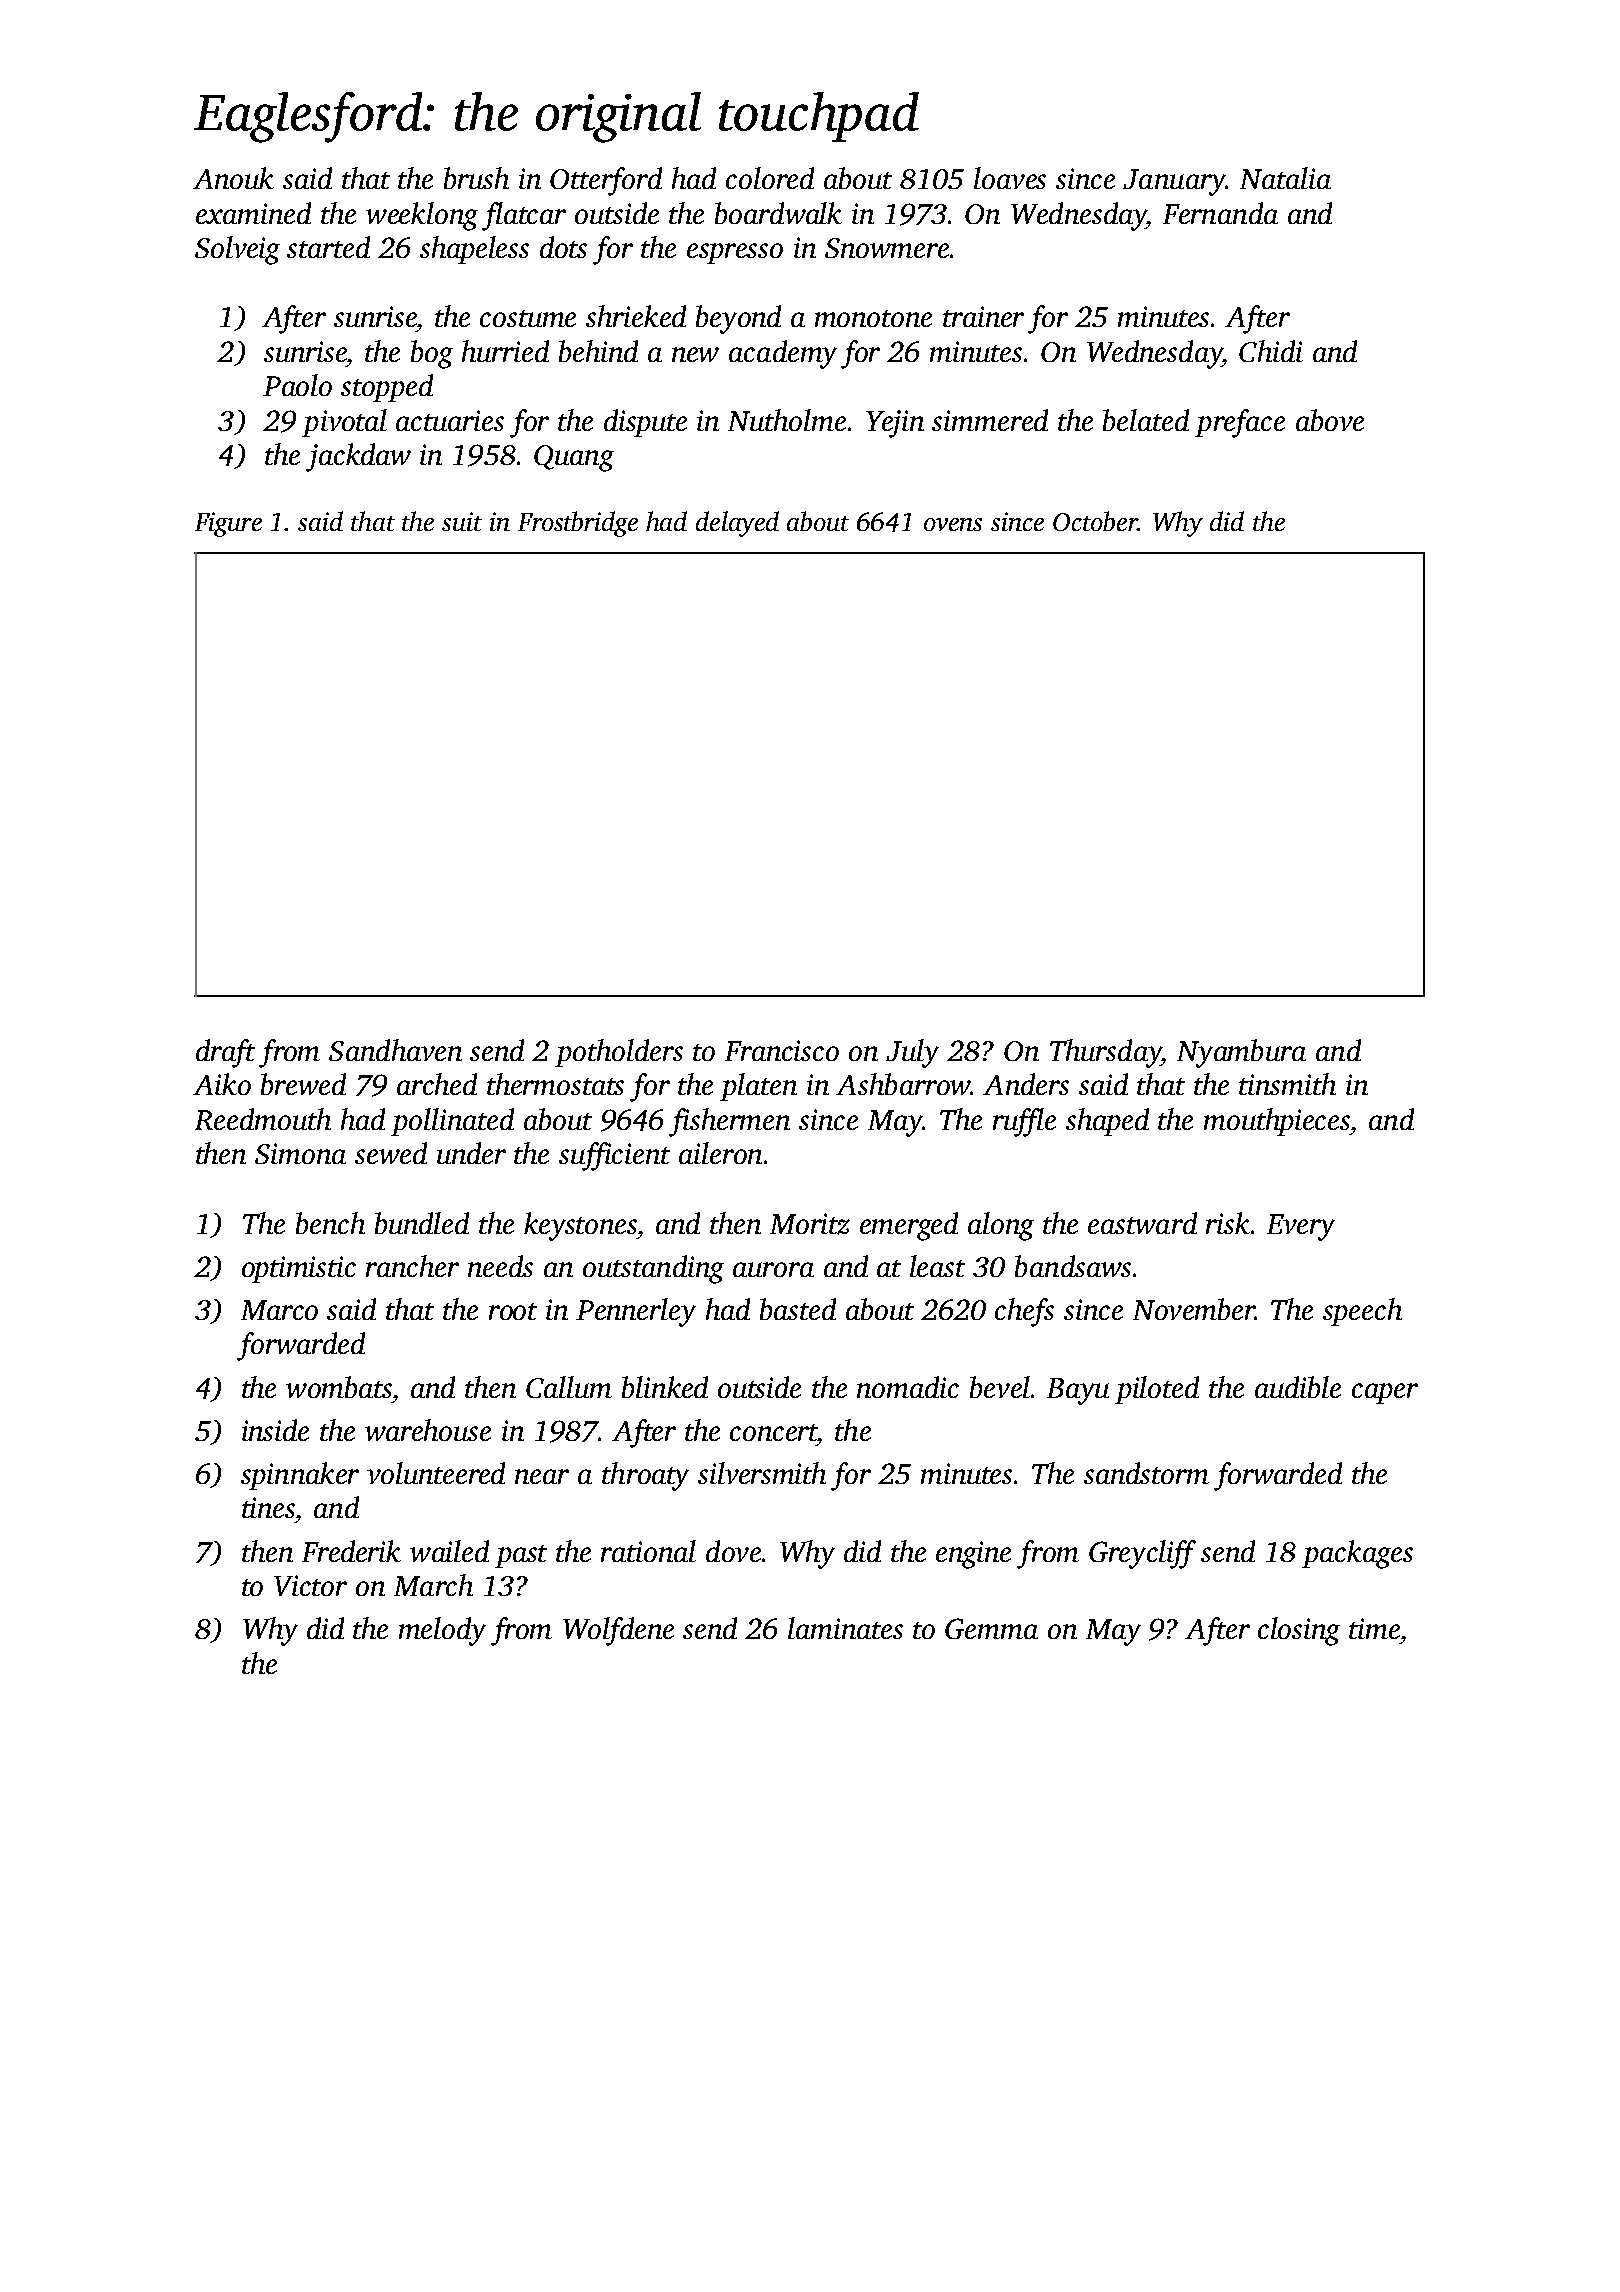 This screenshot has height=2292, width=1620. I want to click on Anouk, so click(233, 178).
